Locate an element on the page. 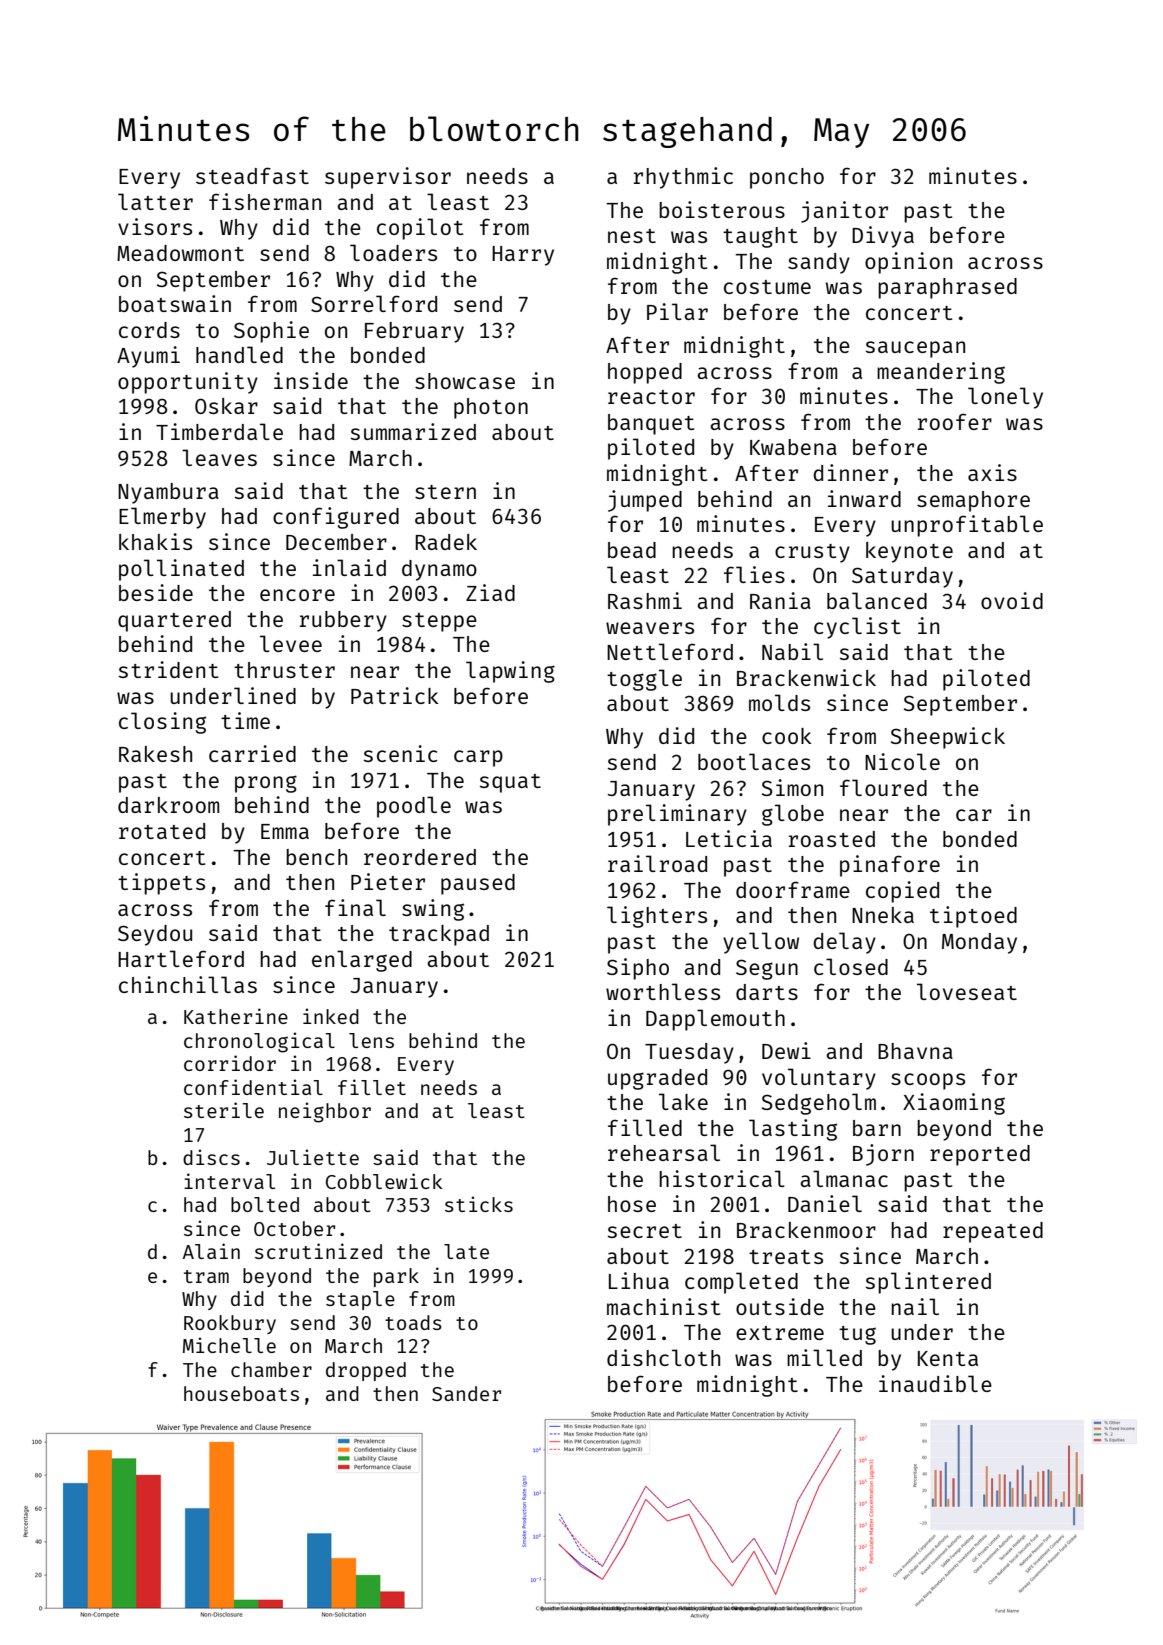  loveseat is located at coordinates (967, 991).
